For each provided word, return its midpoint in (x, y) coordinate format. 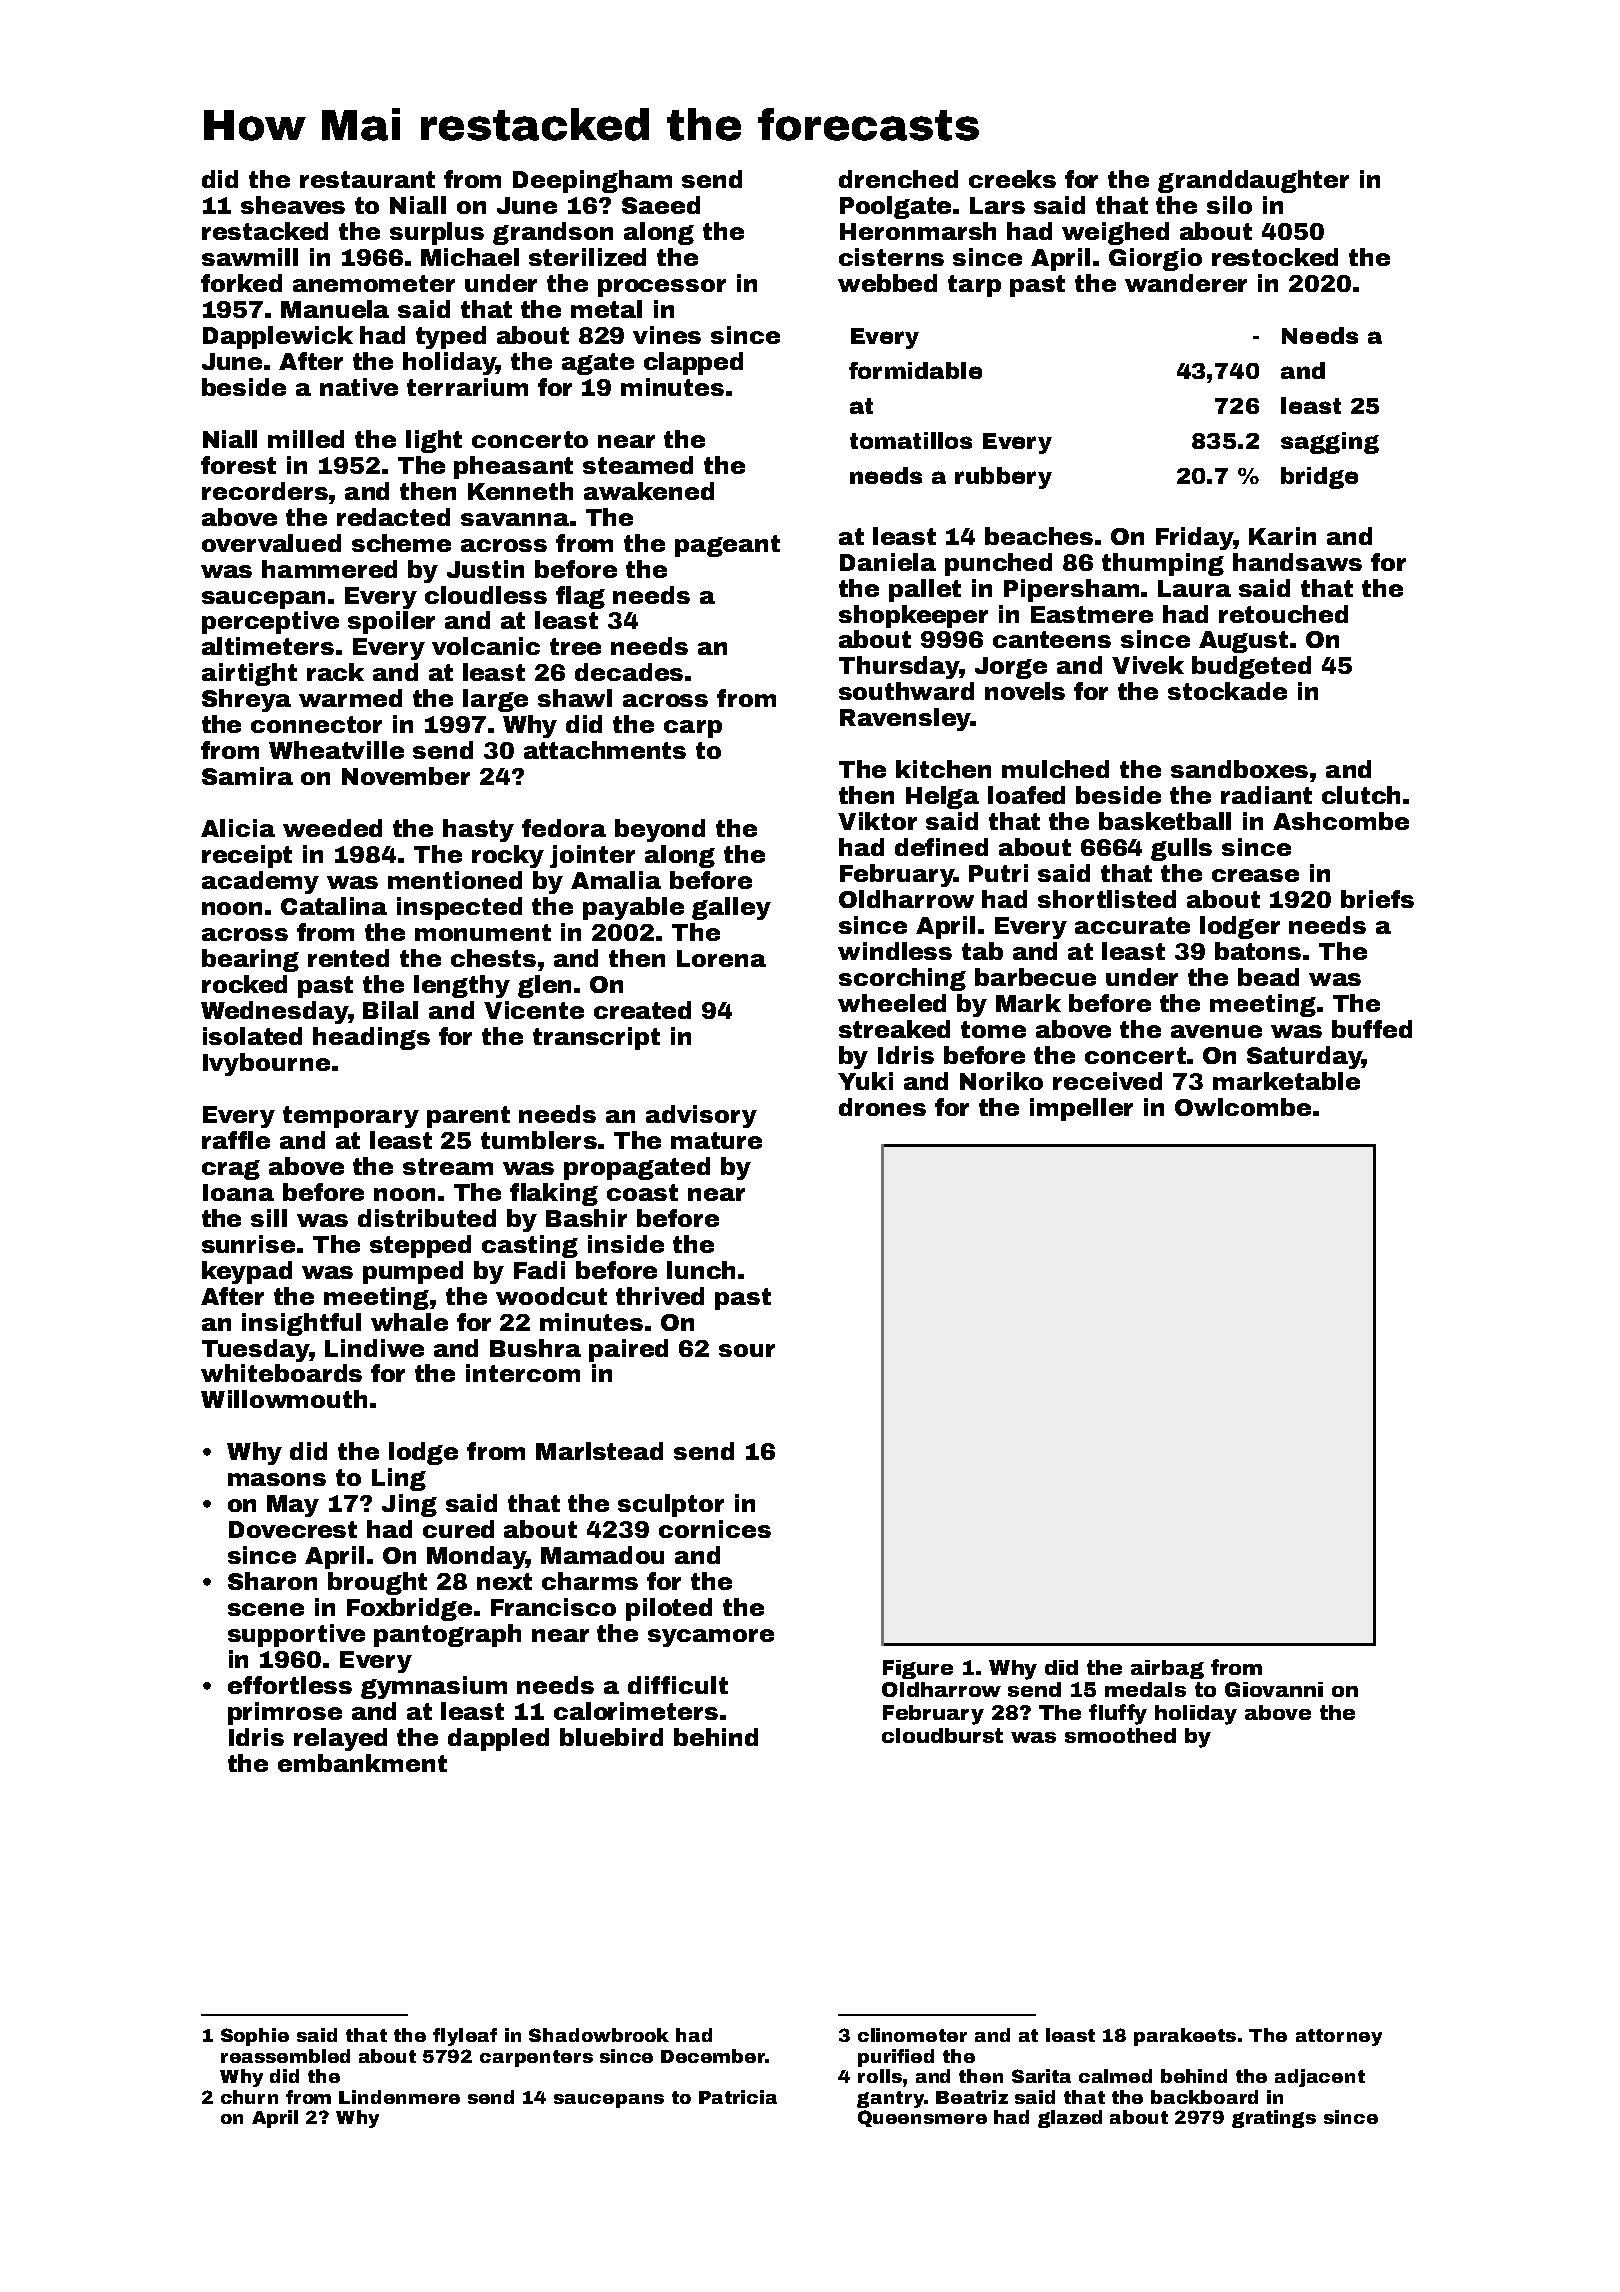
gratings (1274, 2119)
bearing (250, 960)
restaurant (367, 179)
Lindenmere (399, 2097)
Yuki (865, 1081)
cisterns (891, 257)
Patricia (738, 2097)
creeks (1012, 179)
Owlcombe (1243, 1107)
